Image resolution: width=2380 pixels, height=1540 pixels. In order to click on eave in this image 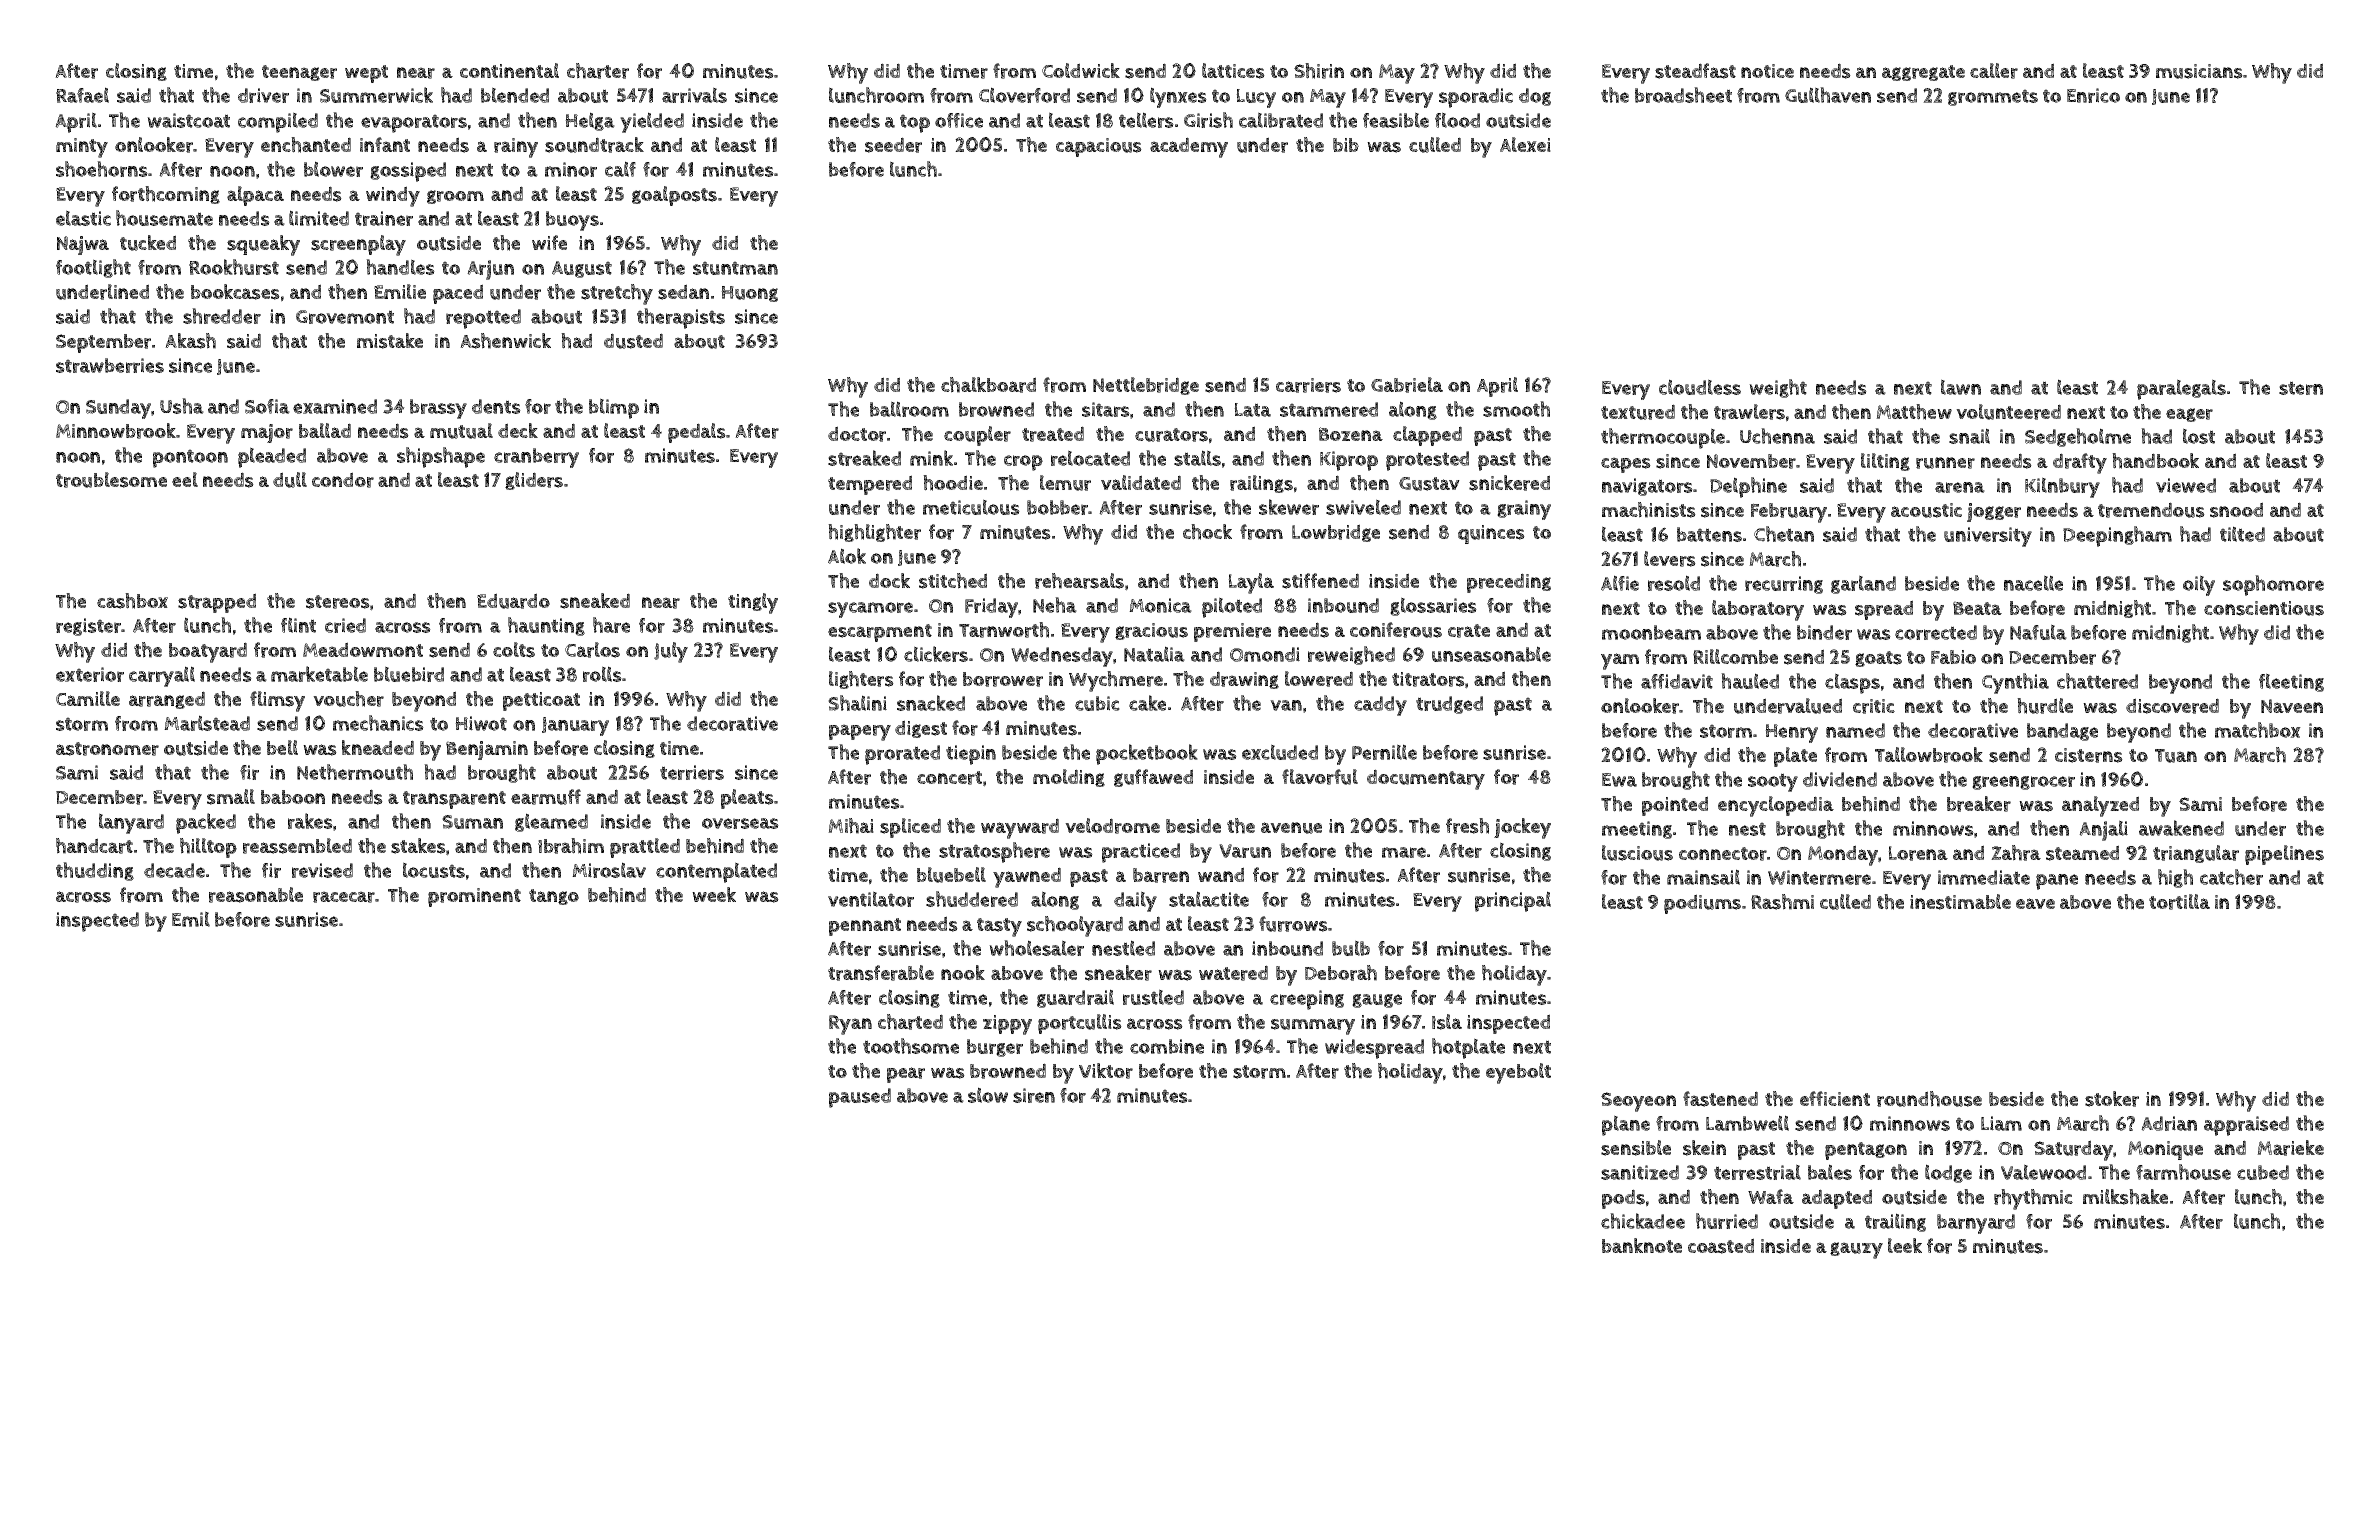, I will do `click(2035, 903)`.
